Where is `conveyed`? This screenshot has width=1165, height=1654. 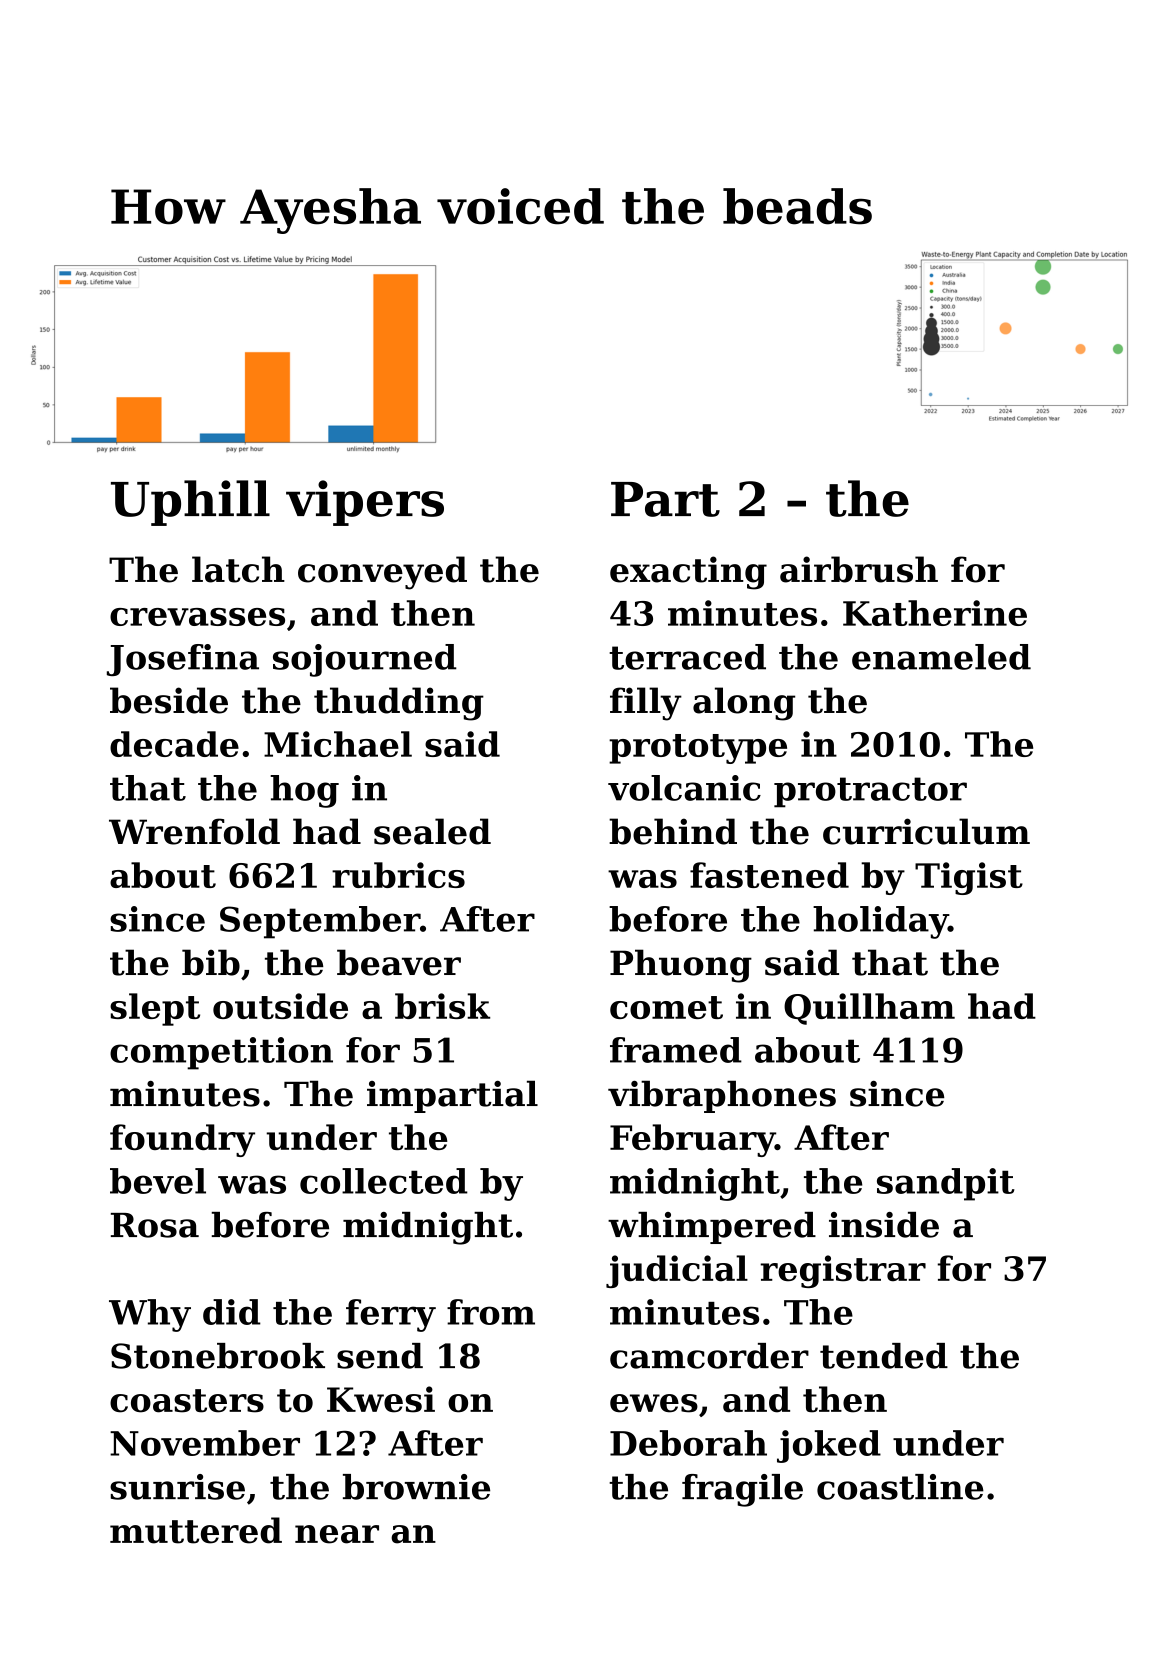 conveyed is located at coordinates (382, 573).
